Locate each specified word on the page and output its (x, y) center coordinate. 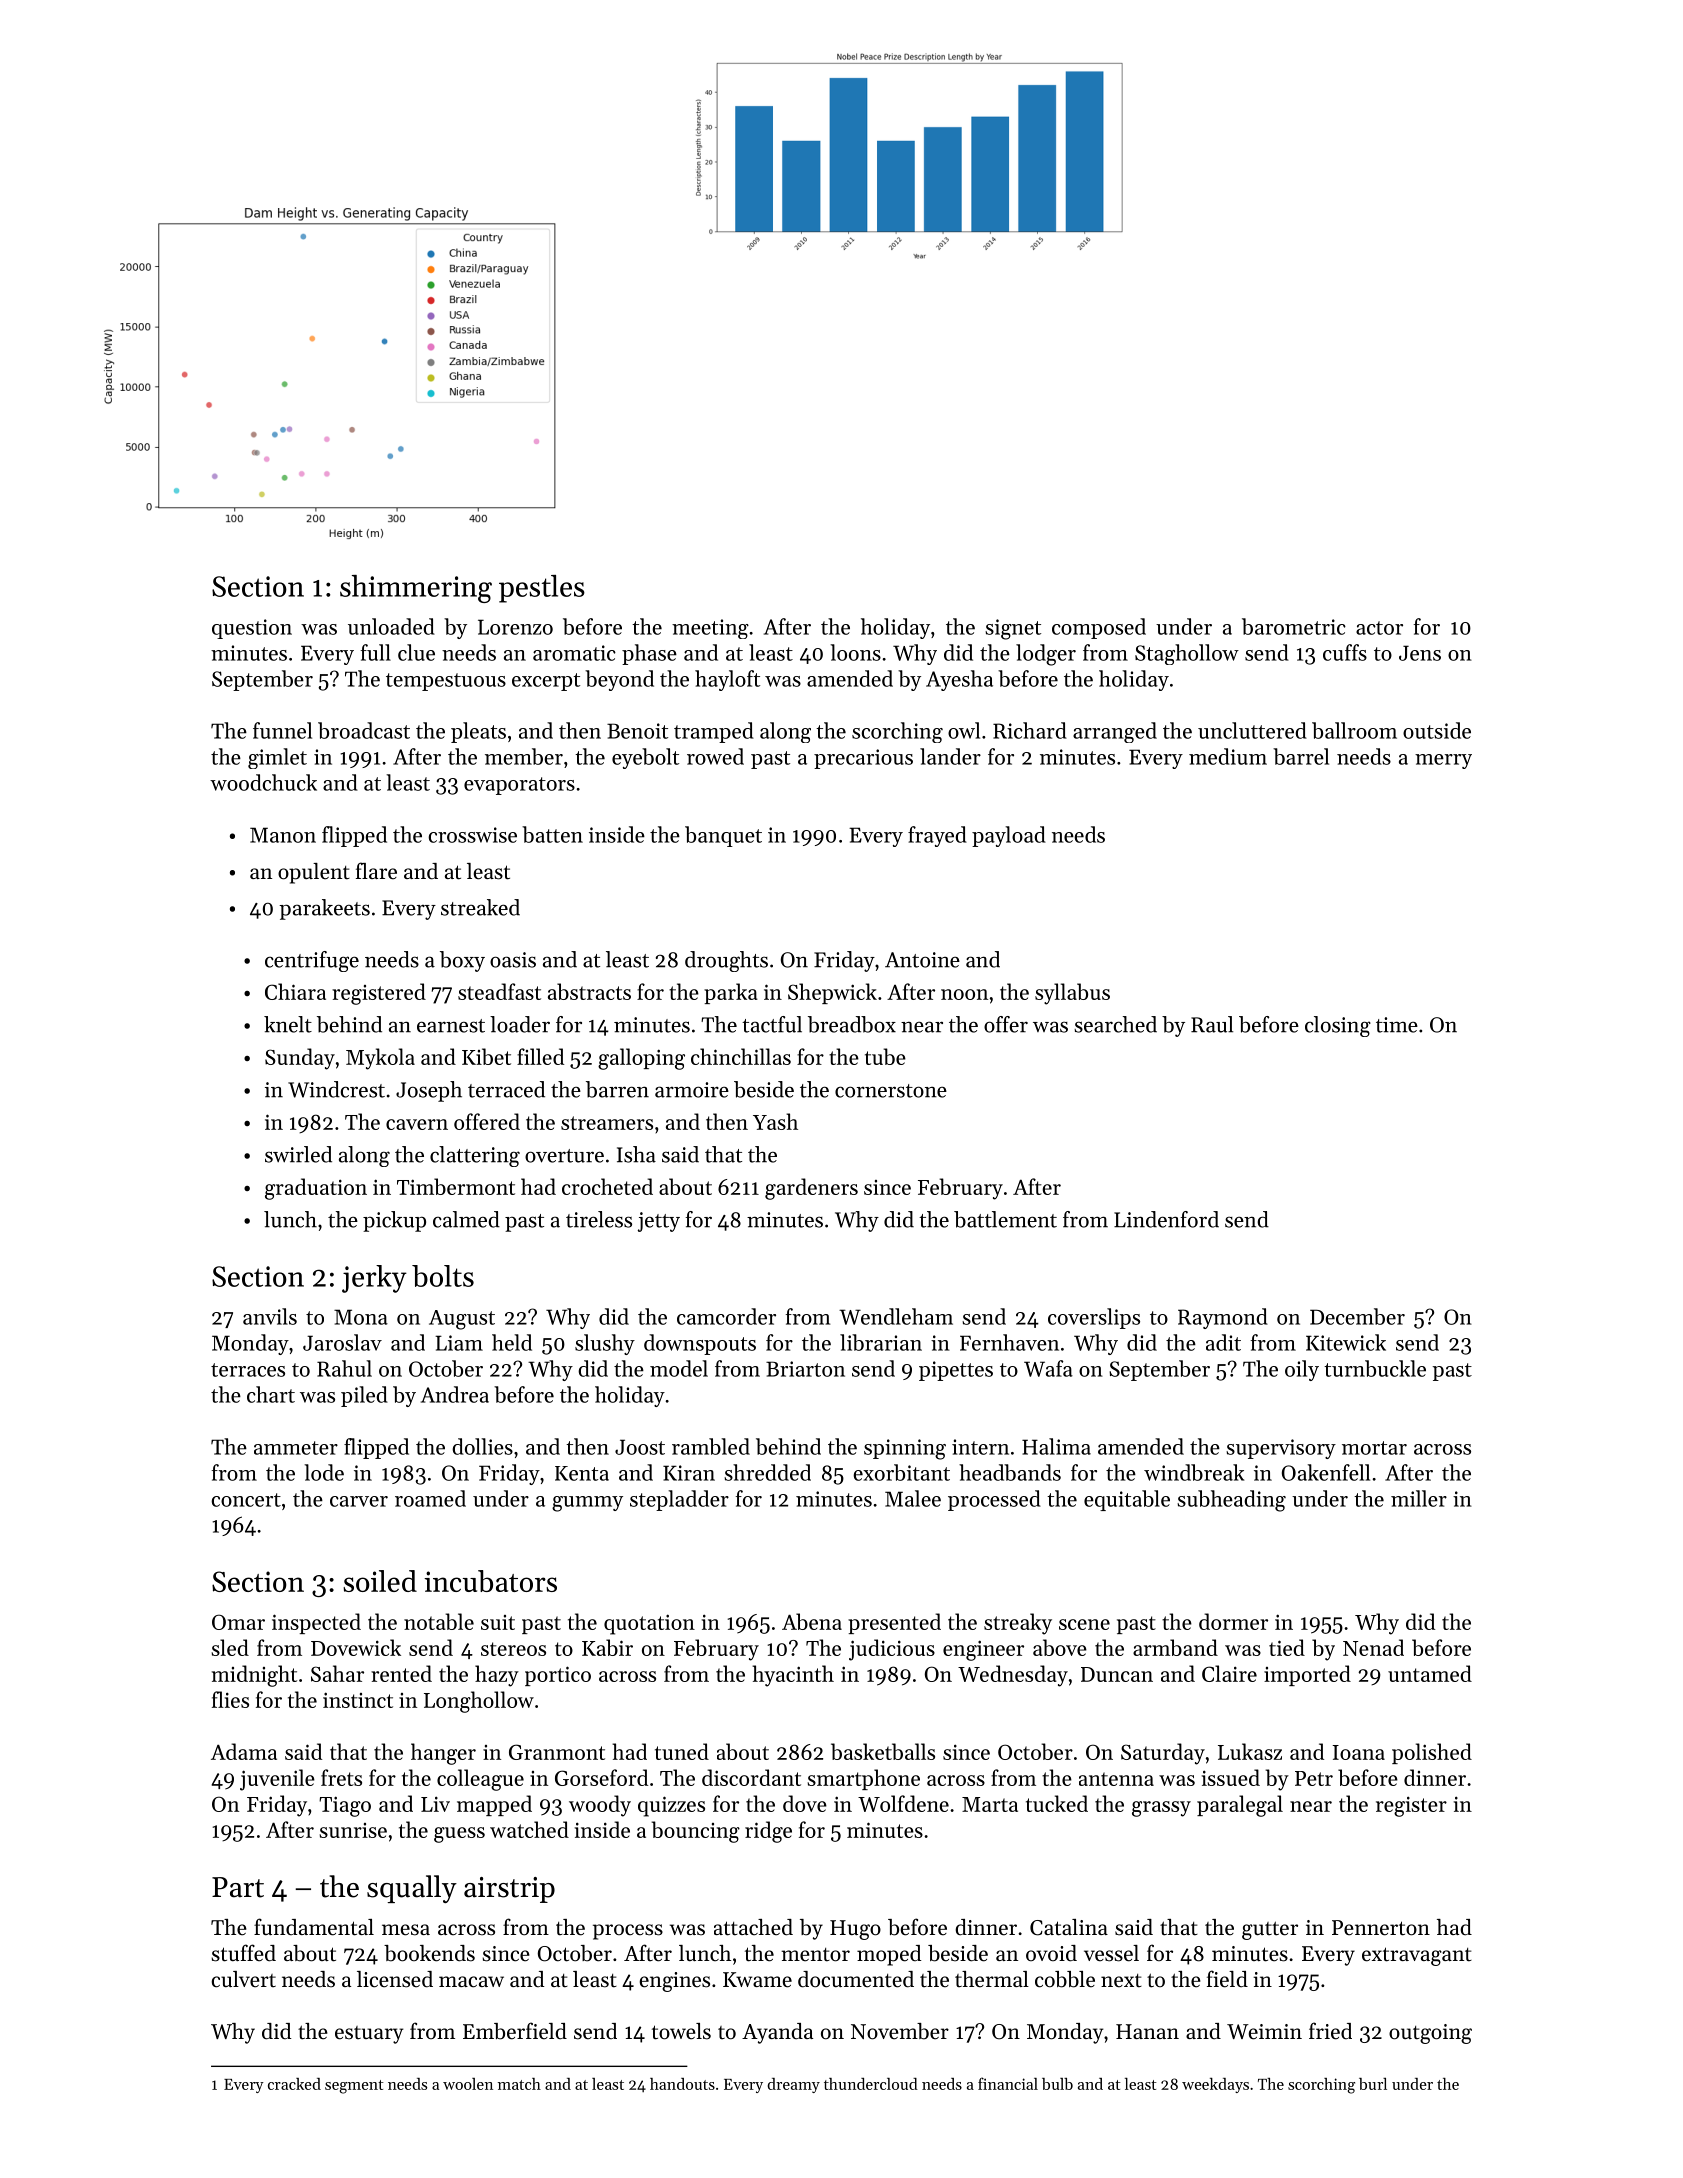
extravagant (1417, 1956)
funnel (282, 730)
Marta (990, 1804)
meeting (710, 629)
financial (1008, 2083)
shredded (767, 1472)
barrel (1301, 756)
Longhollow (479, 1702)
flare (376, 871)
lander (950, 756)
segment (354, 2087)
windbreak (1194, 1472)
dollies (482, 1446)
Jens (1420, 653)
